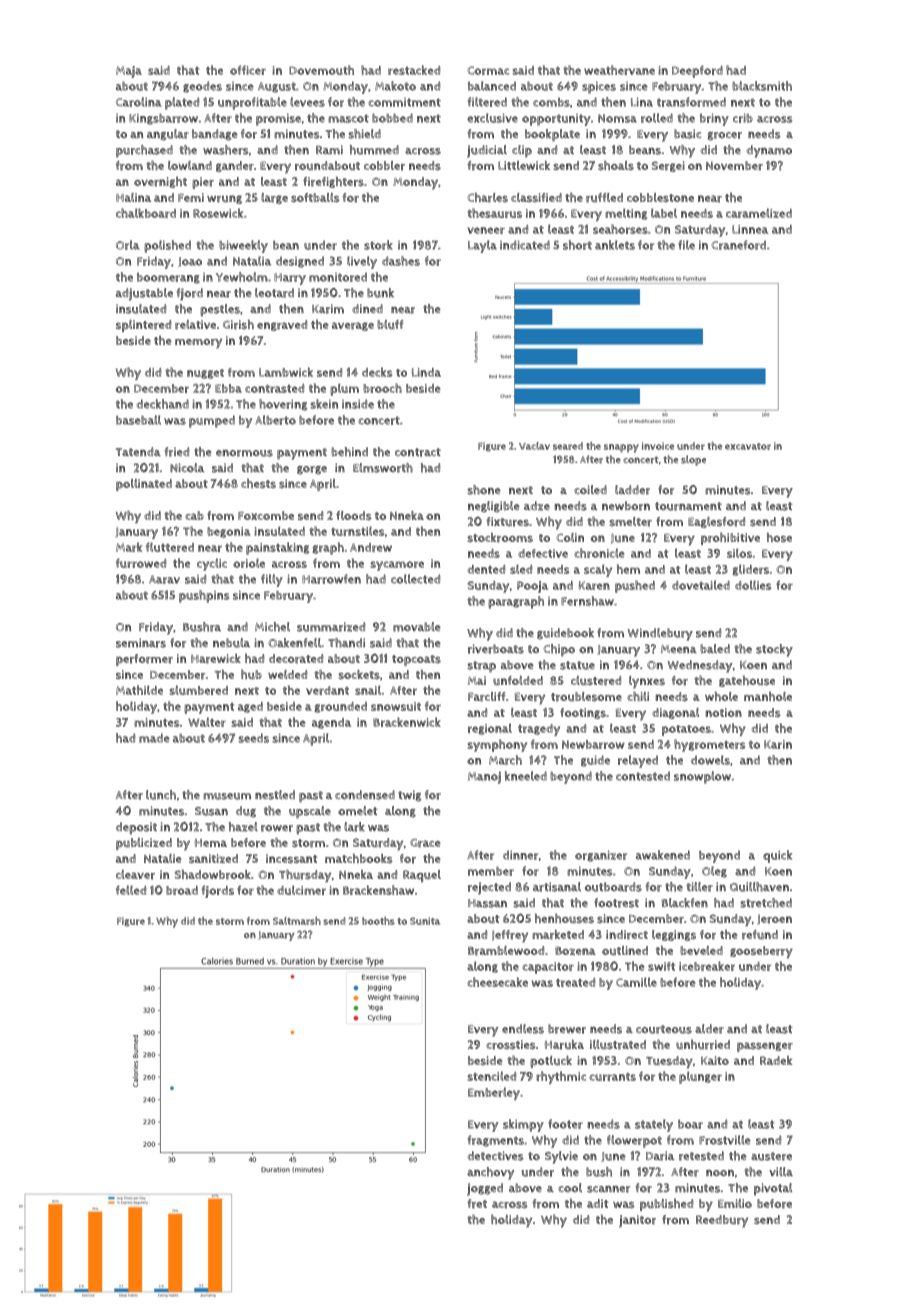  Describe the element at coordinates (477, 1204) in the screenshot. I see `fret` at that location.
